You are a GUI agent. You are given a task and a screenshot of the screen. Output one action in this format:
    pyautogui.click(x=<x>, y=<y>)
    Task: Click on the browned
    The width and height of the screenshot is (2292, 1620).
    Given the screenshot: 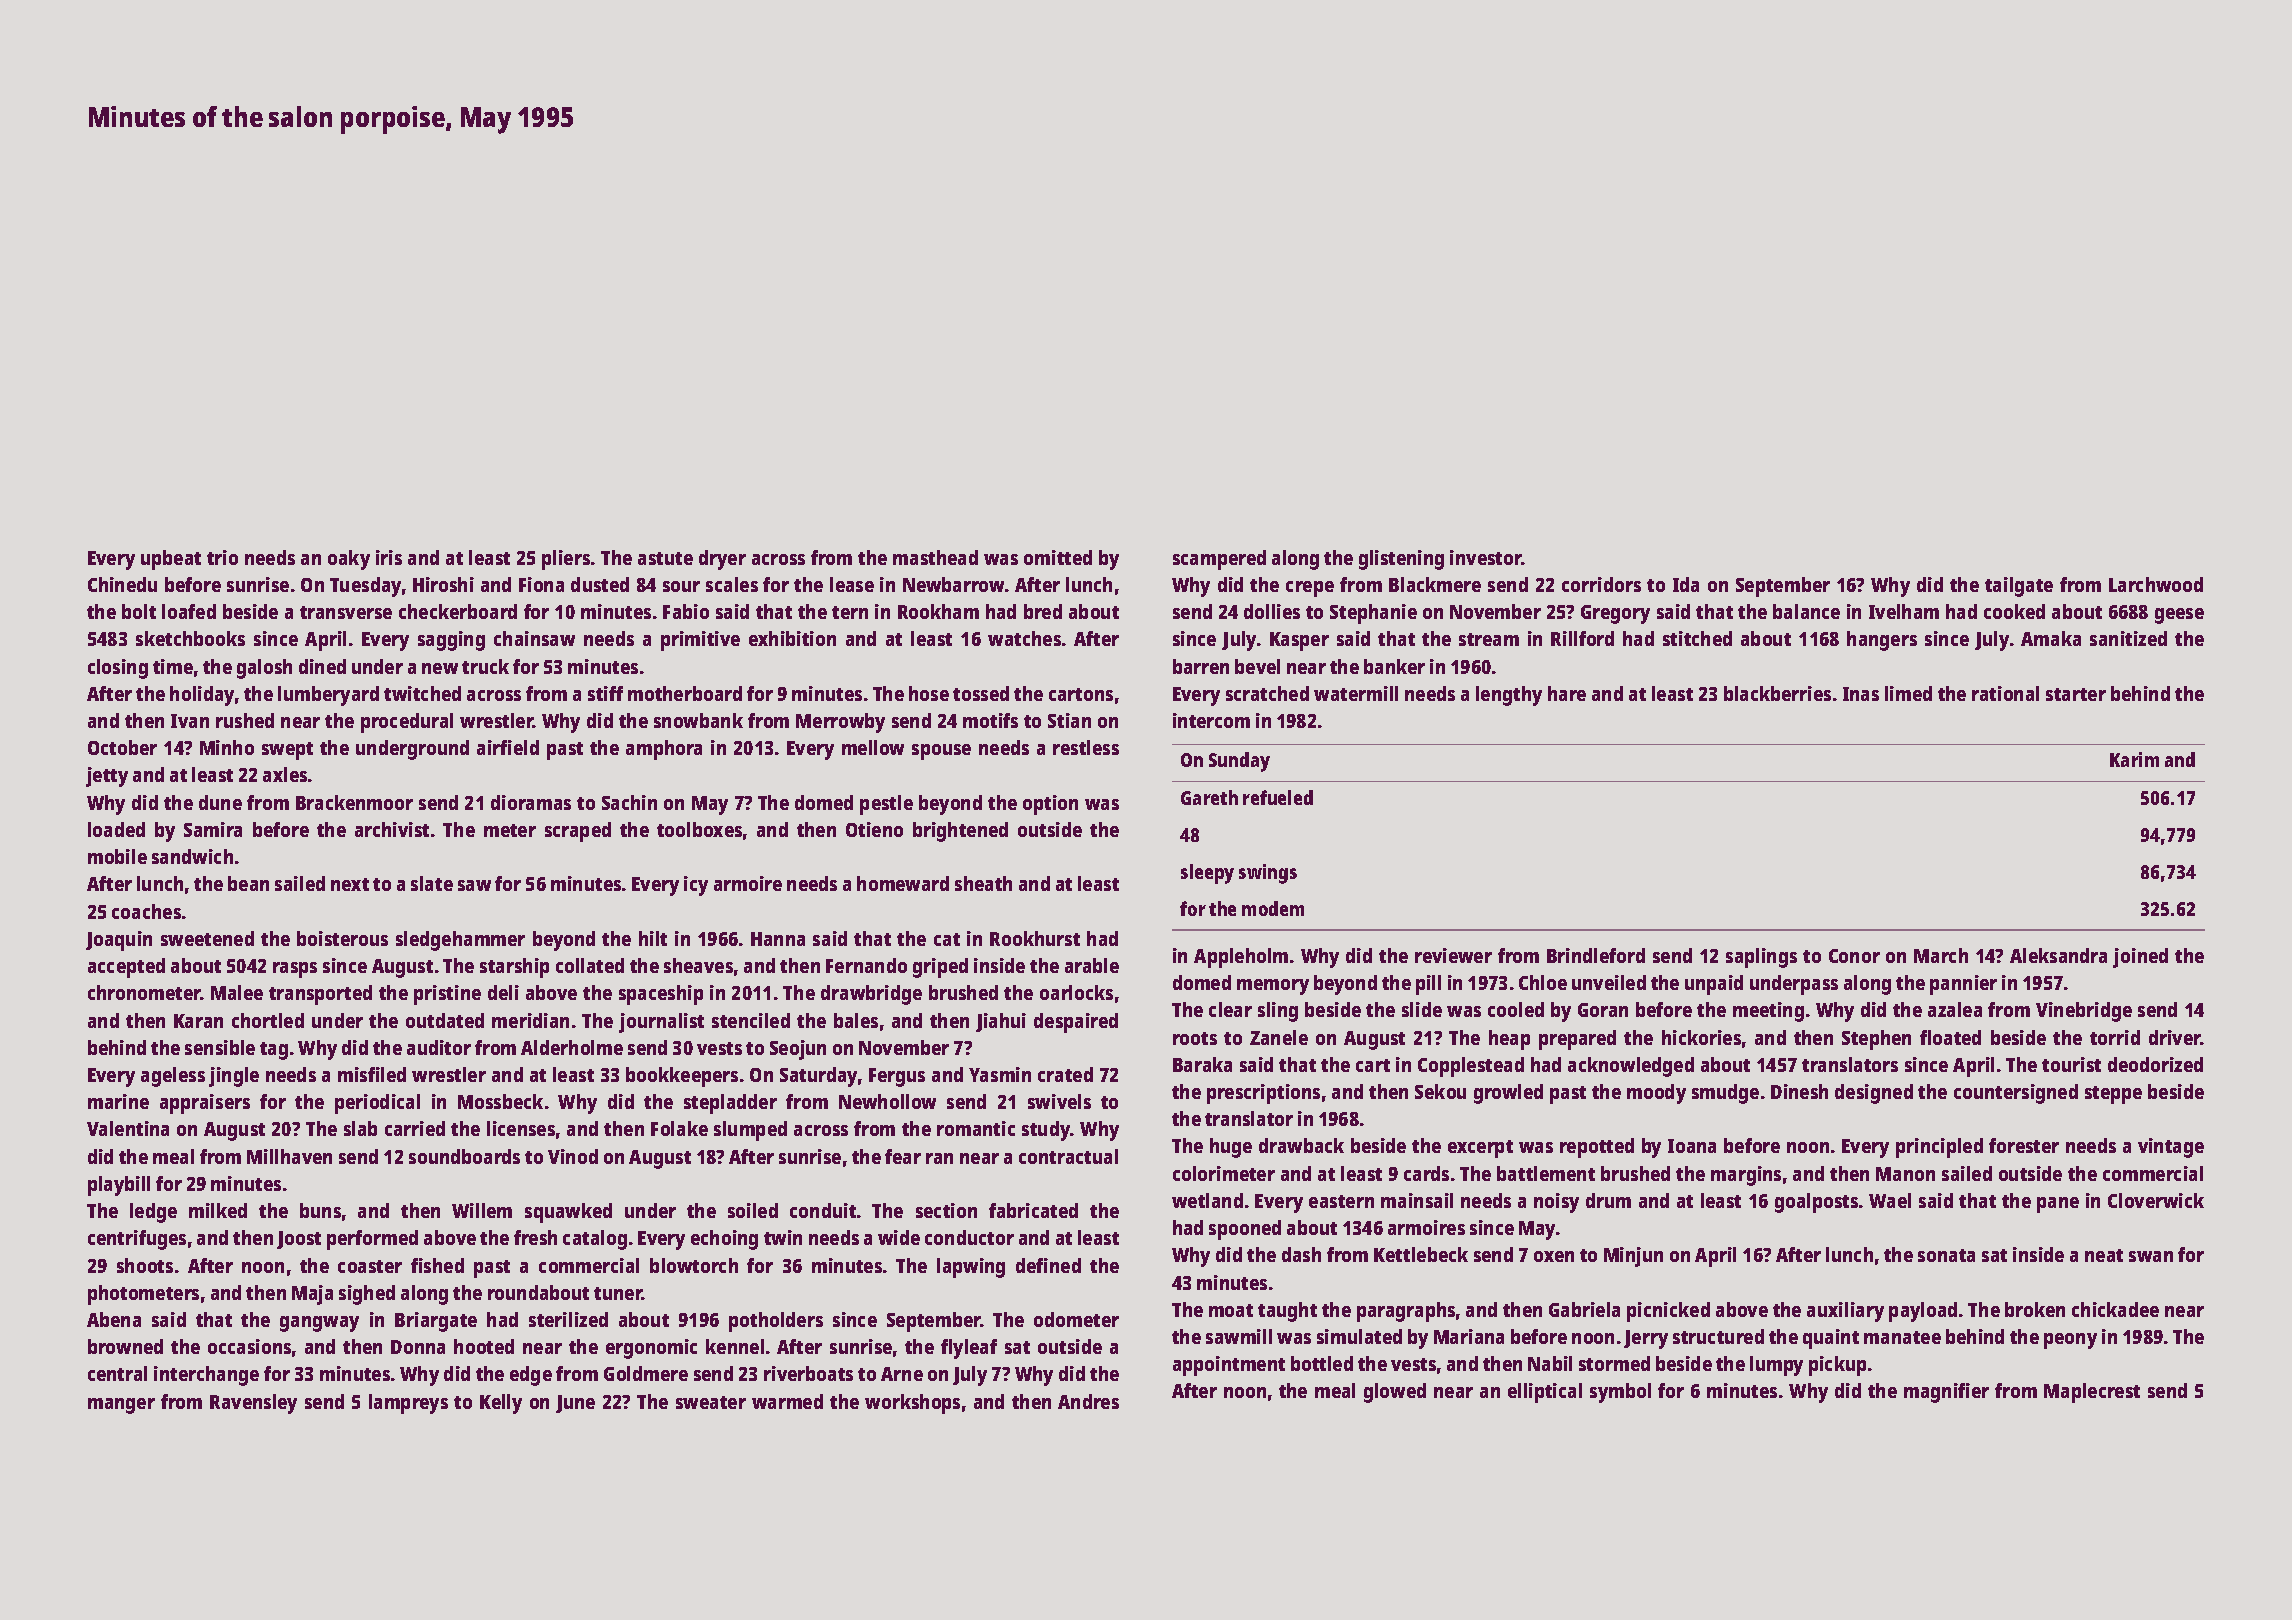 What is the action you would take?
    pyautogui.click(x=125, y=1346)
